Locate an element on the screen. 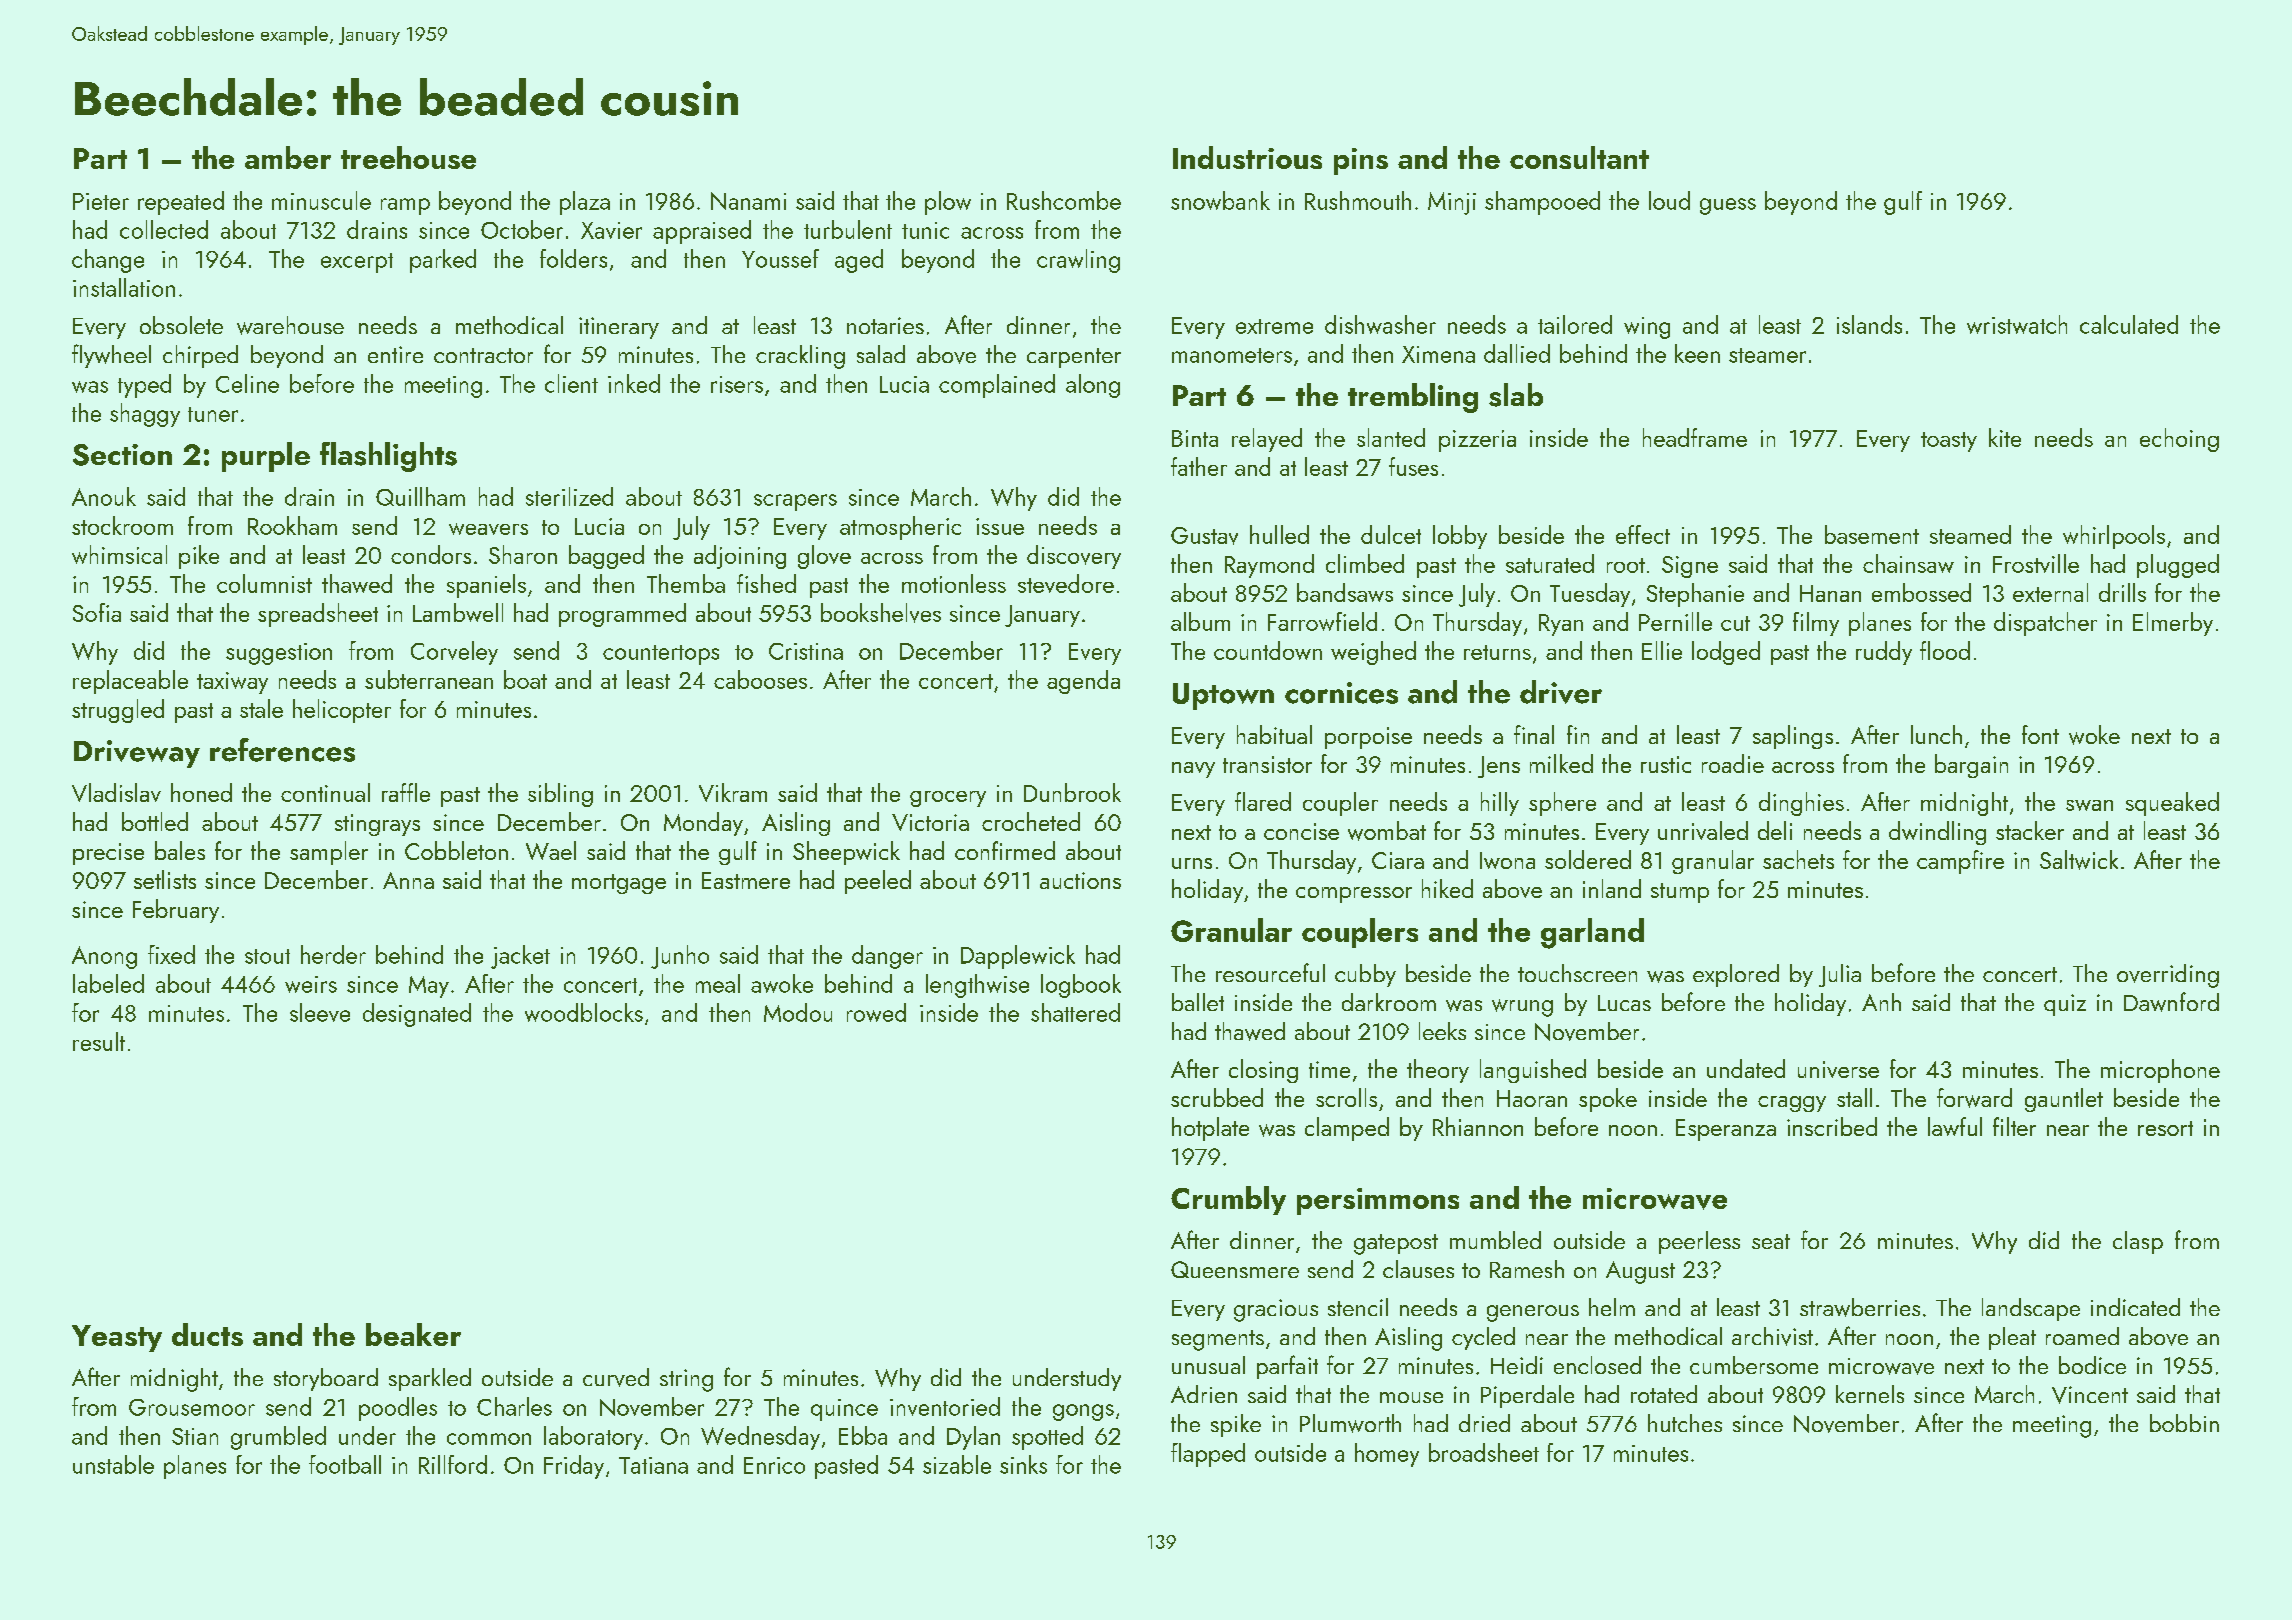  treehouse is located at coordinates (408, 157).
